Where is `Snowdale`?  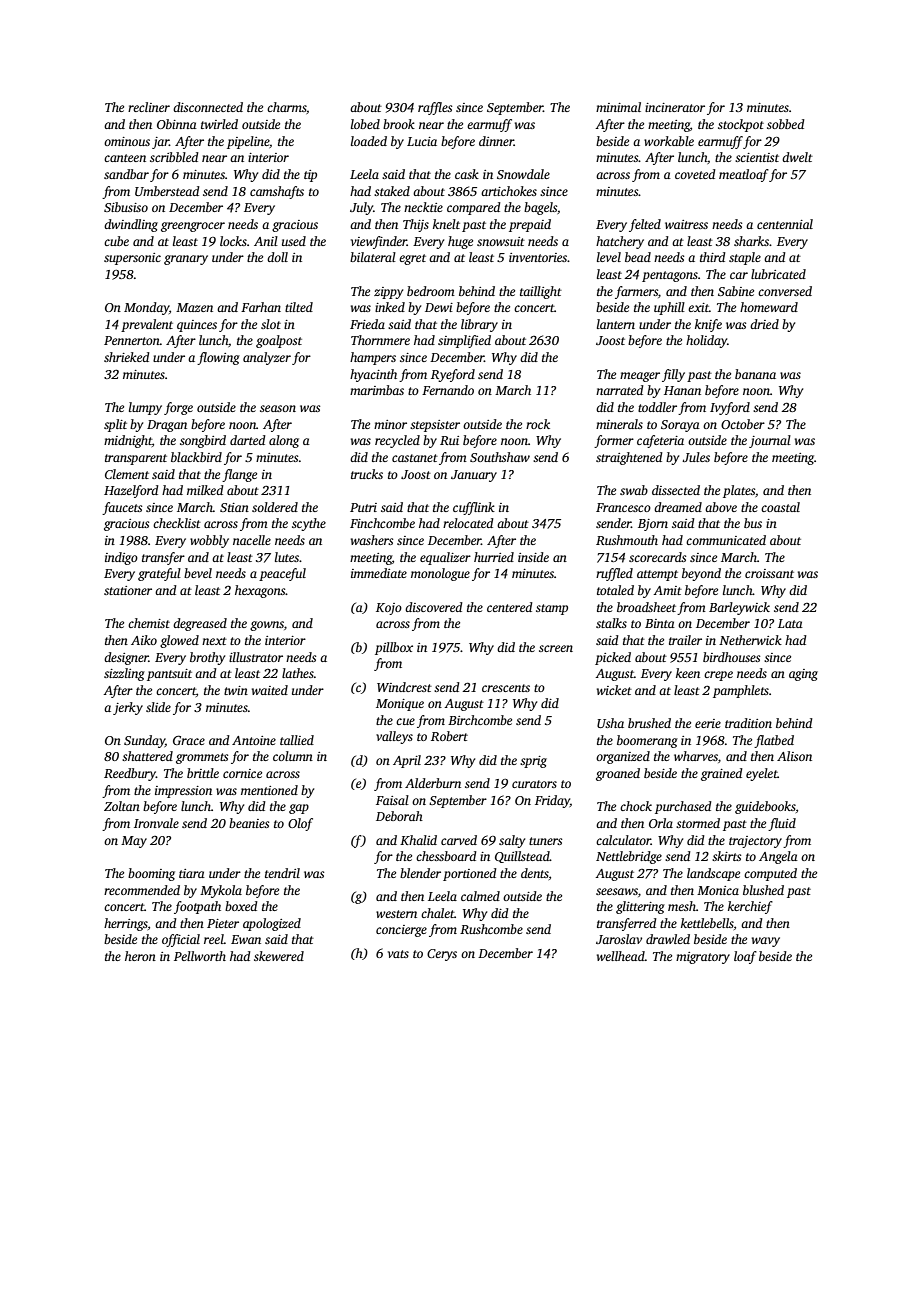
Snowdale is located at coordinates (523, 174).
